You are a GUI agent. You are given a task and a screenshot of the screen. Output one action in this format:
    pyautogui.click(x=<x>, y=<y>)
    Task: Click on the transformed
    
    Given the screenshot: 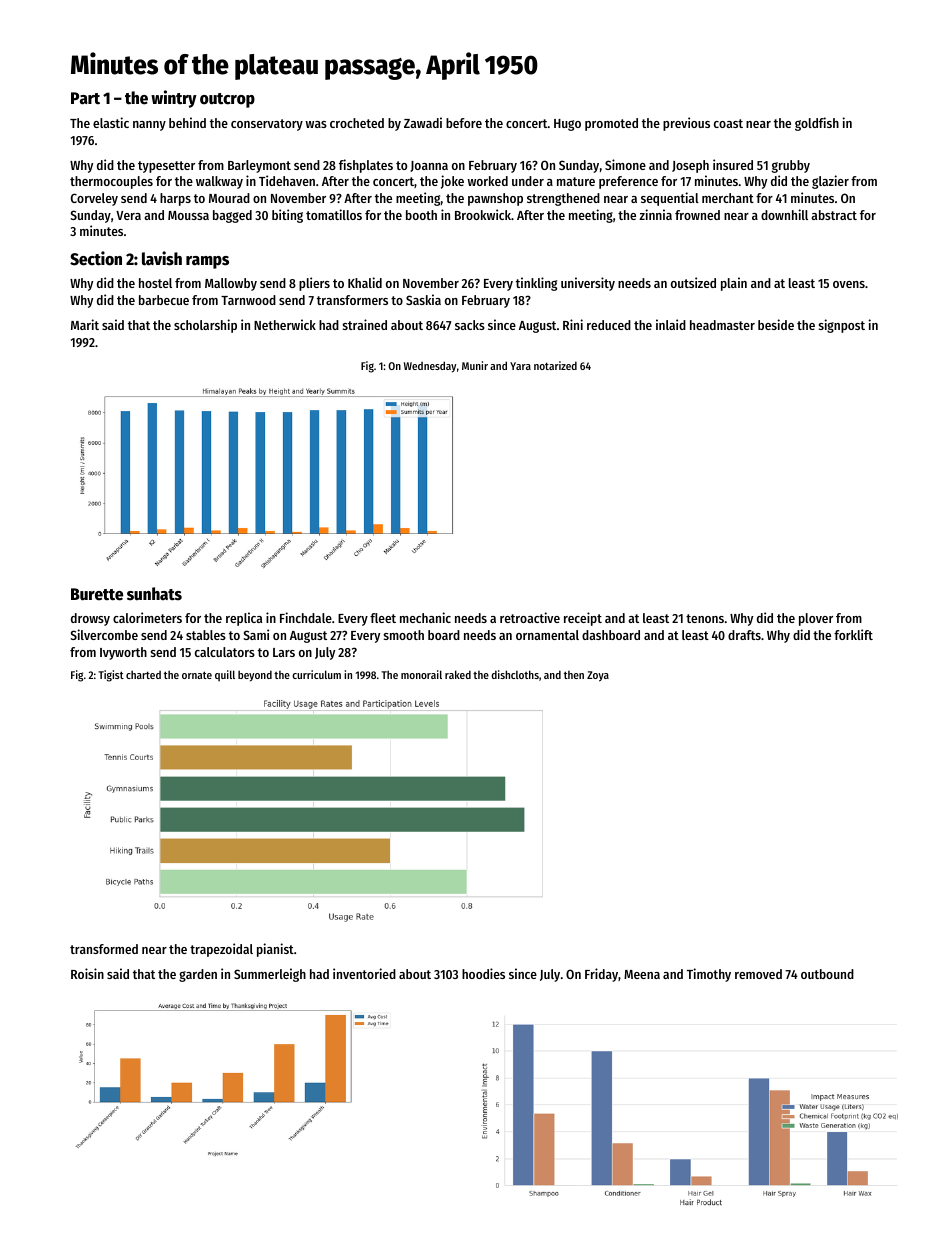 What is the action you would take?
    pyautogui.click(x=104, y=949)
